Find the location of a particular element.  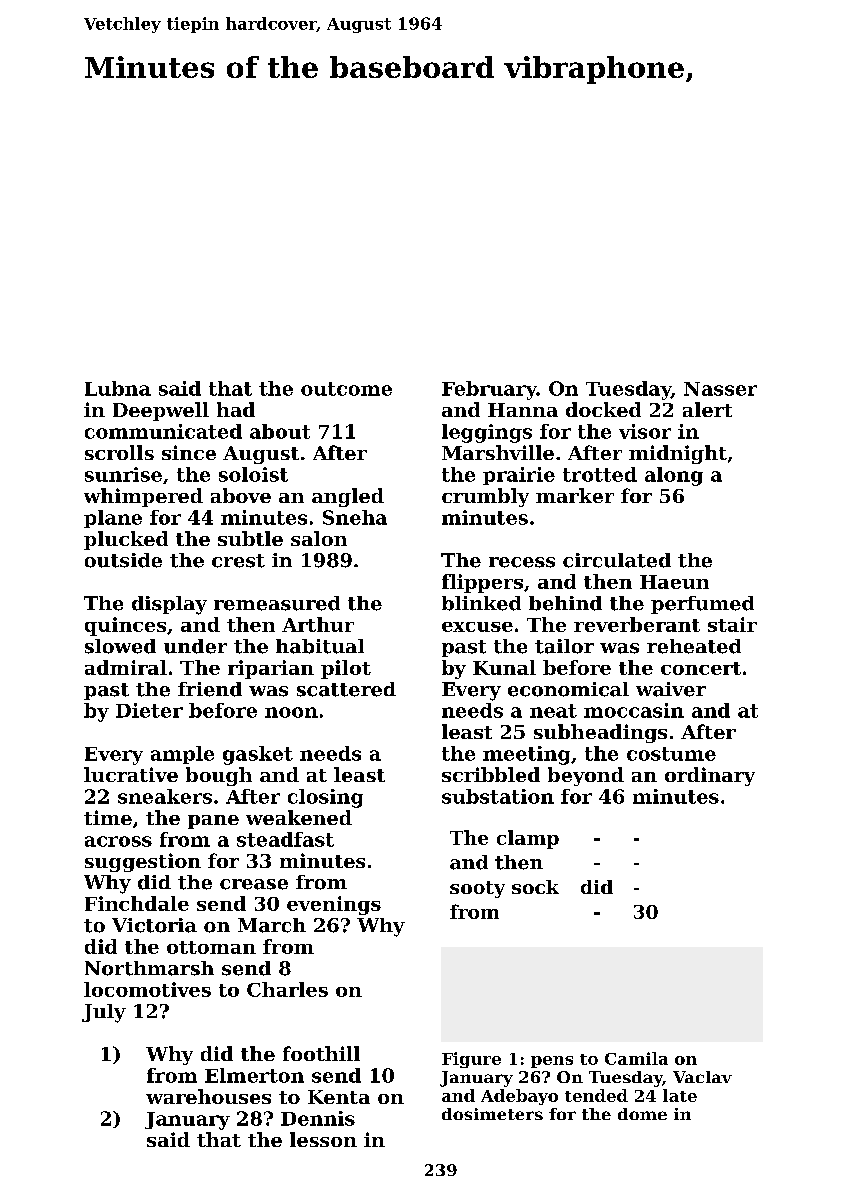

Sneha is located at coordinates (355, 517).
